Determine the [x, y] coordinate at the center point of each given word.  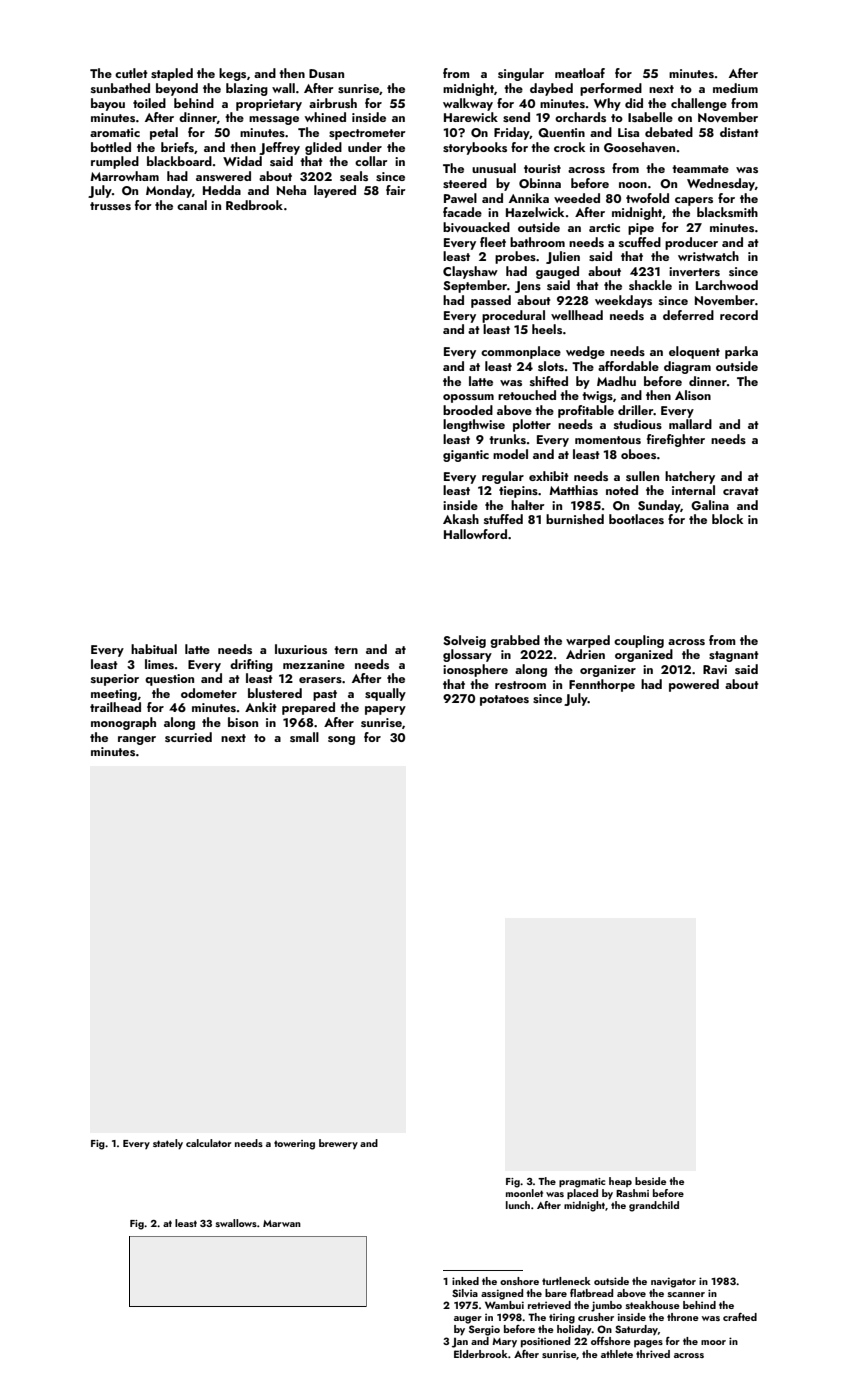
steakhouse [653, 1305]
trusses [110, 206]
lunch [518, 1205]
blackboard [179, 161]
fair [396, 190]
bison [243, 722]
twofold [647, 198]
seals [354, 176]
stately [168, 1144]
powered [694, 685]
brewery [338, 1144]
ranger [137, 740]
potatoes [504, 700]
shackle [650, 285]
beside [650, 1181]
